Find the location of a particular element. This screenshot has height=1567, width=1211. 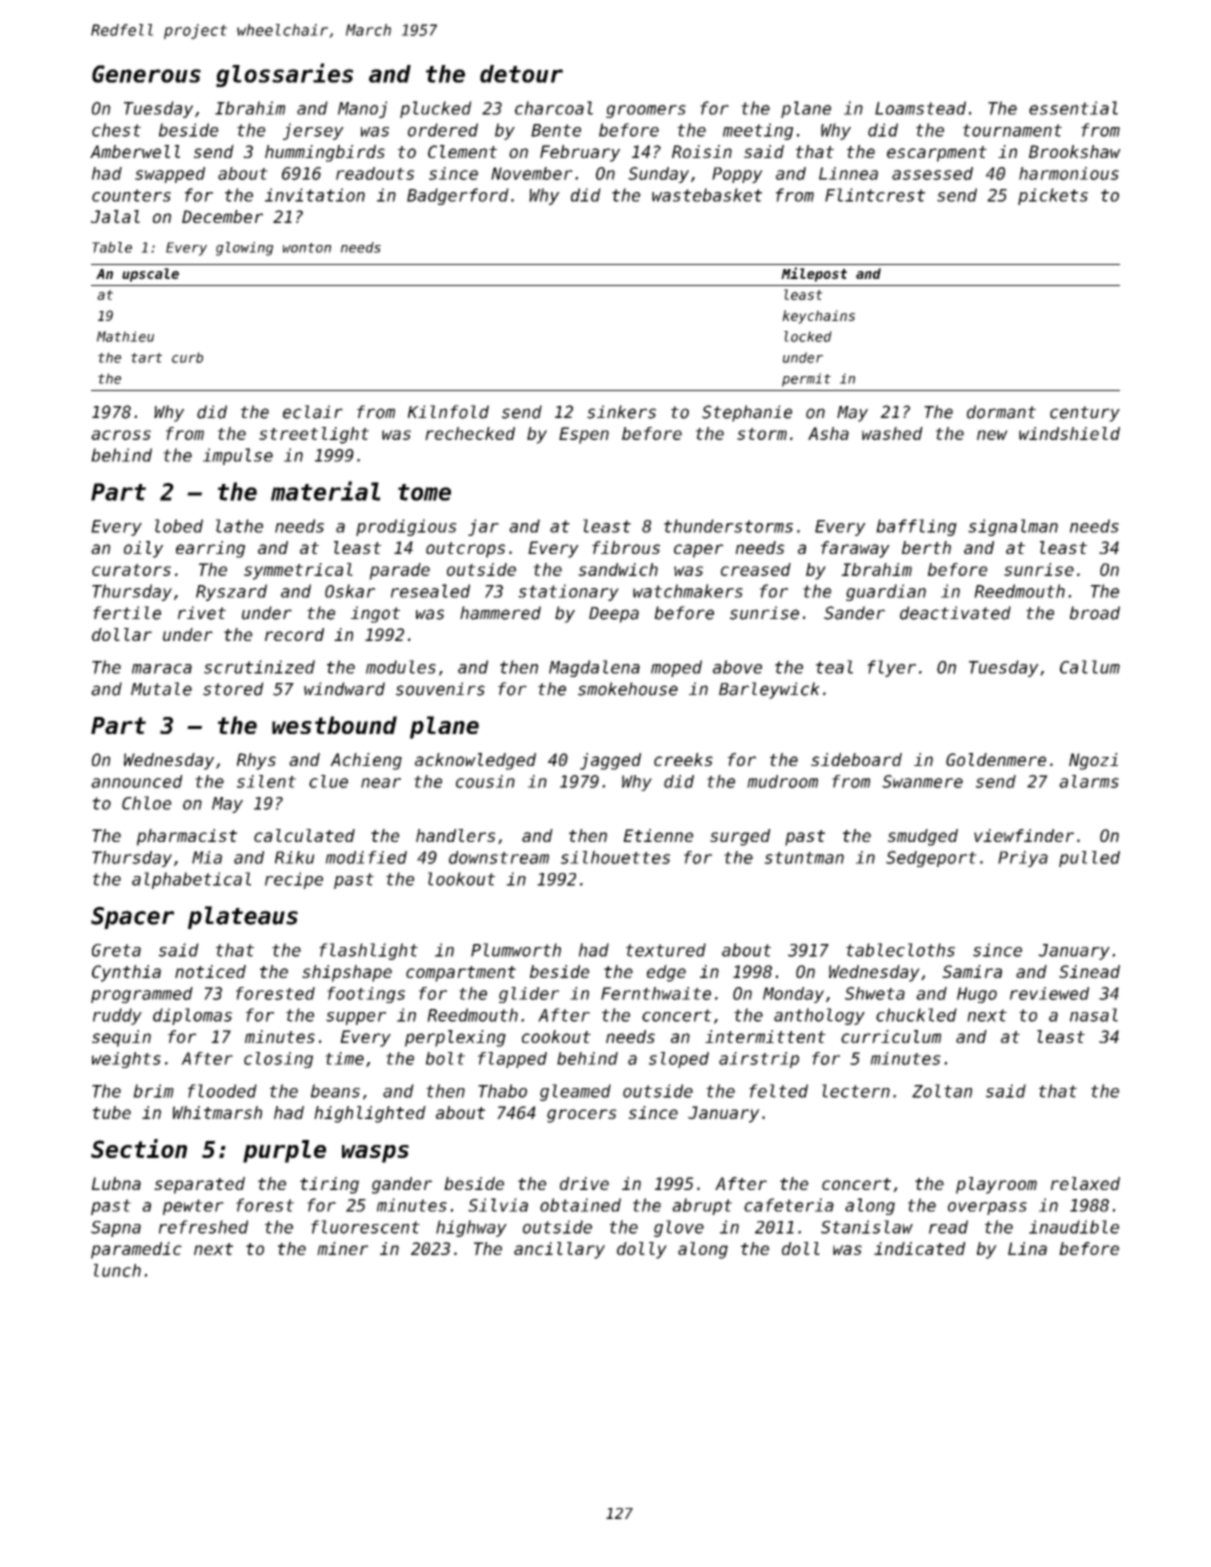

Spacer is located at coordinates (132, 918).
